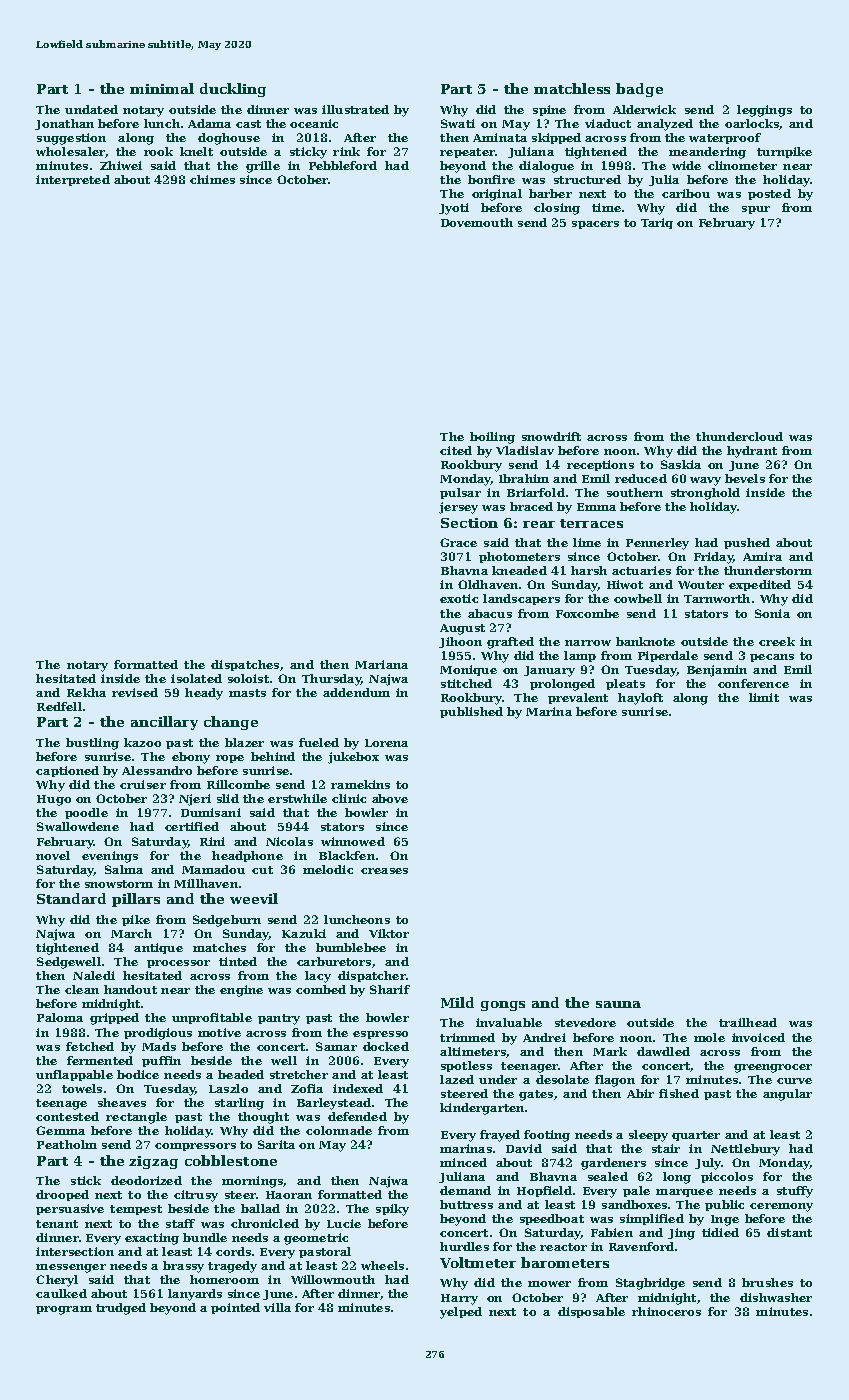  Describe the element at coordinates (524, 1148) in the screenshot. I see `David` at that location.
